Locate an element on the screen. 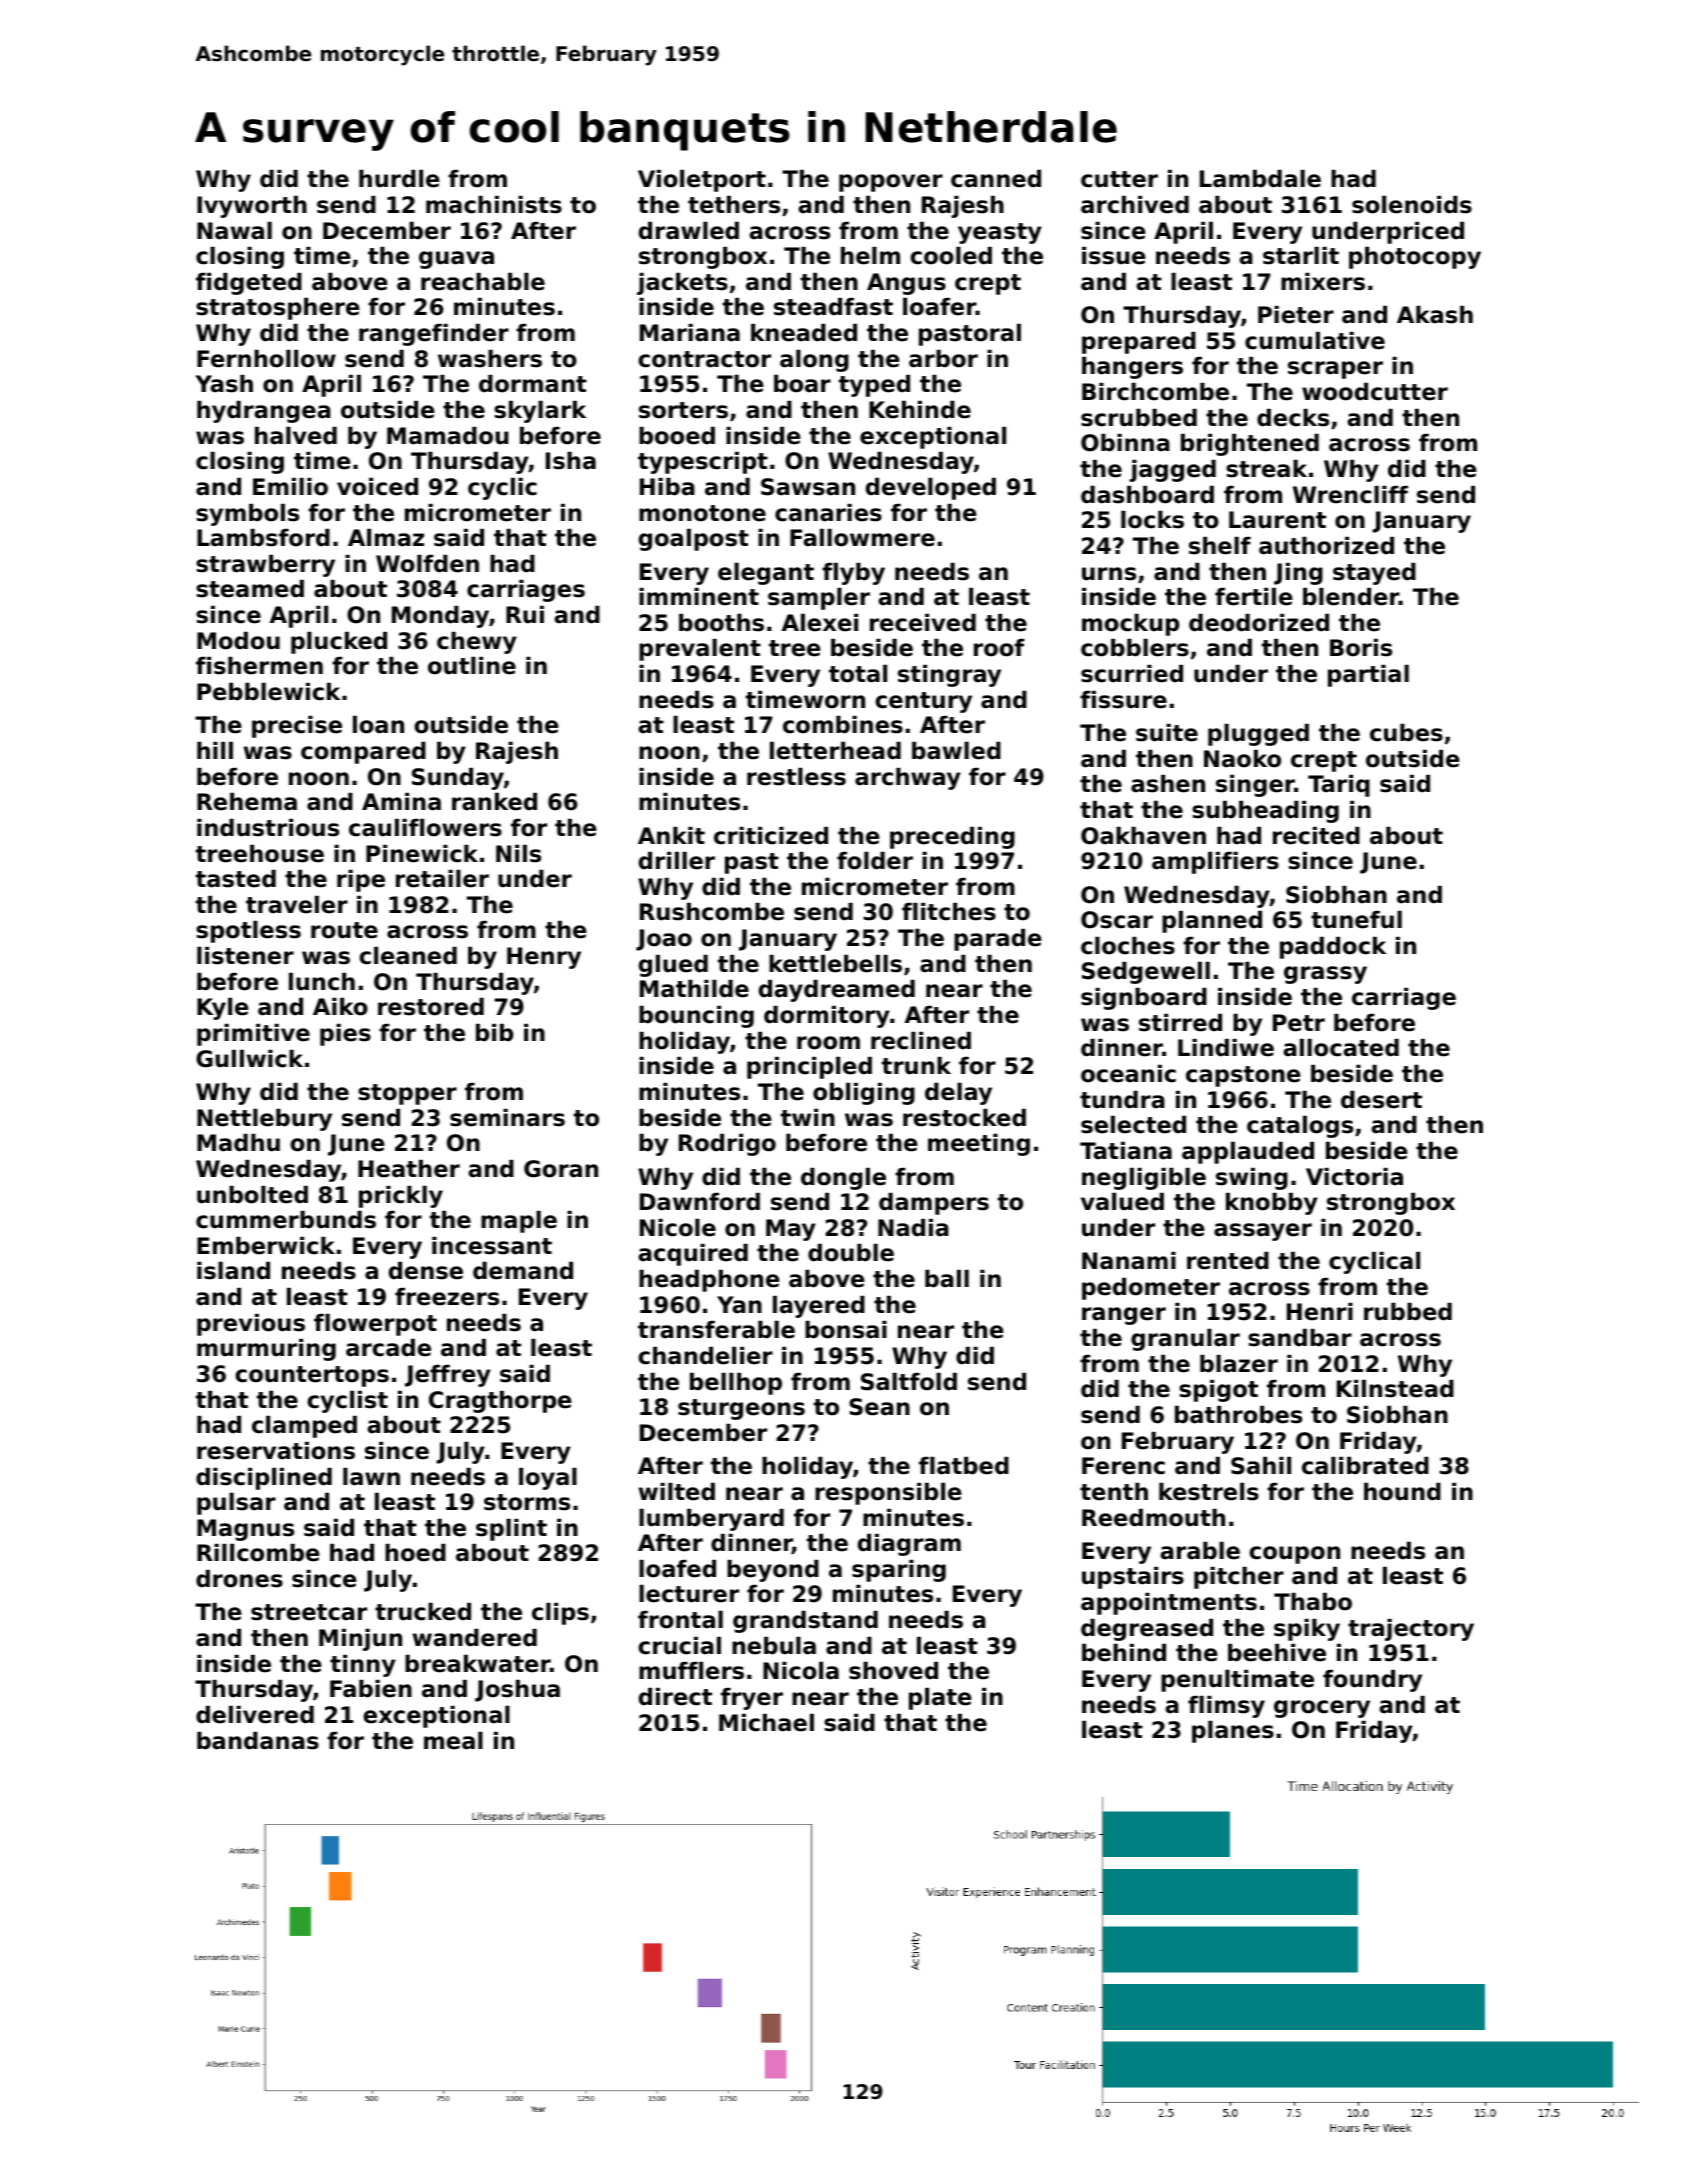 This screenshot has height=2178, width=1683. Nadia is located at coordinates (913, 1228).
